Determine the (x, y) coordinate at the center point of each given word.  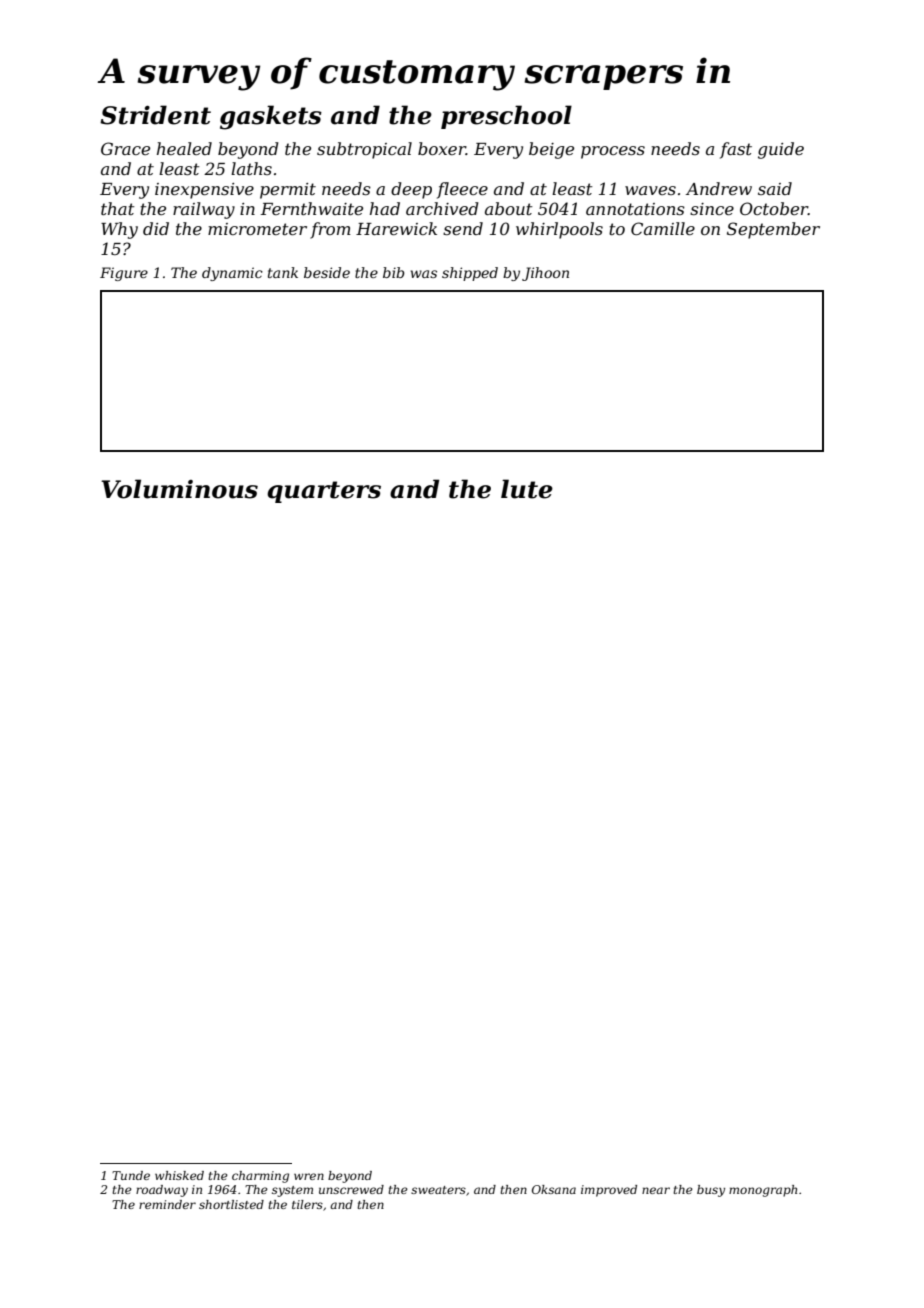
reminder (167, 1204)
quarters (324, 492)
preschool (506, 117)
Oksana (554, 1189)
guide (781, 150)
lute (527, 489)
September (773, 230)
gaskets (271, 117)
